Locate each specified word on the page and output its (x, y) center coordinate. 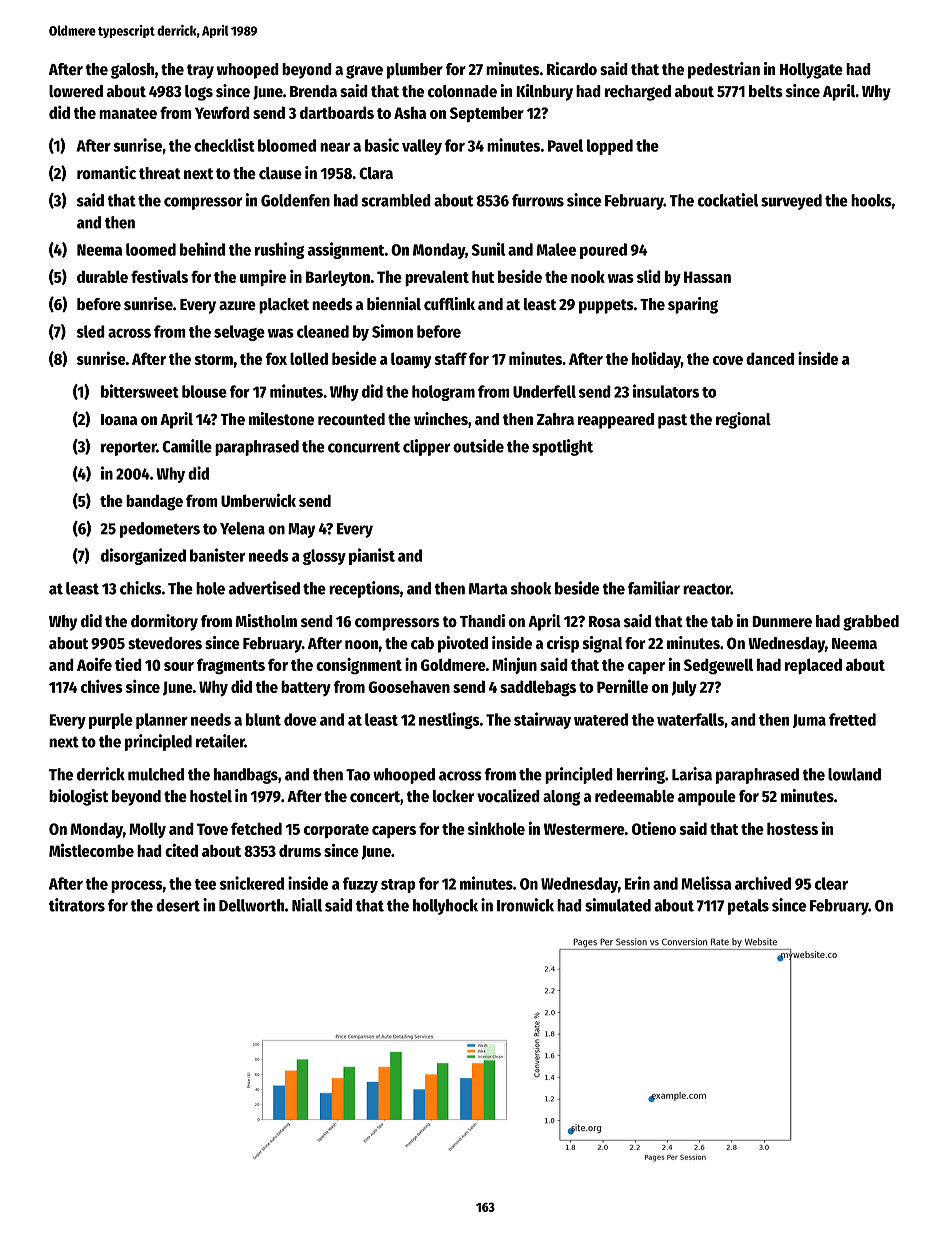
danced (770, 358)
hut (483, 276)
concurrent (364, 447)
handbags (246, 776)
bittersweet (140, 391)
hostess (792, 828)
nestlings (449, 720)
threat (160, 173)
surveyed (791, 202)
